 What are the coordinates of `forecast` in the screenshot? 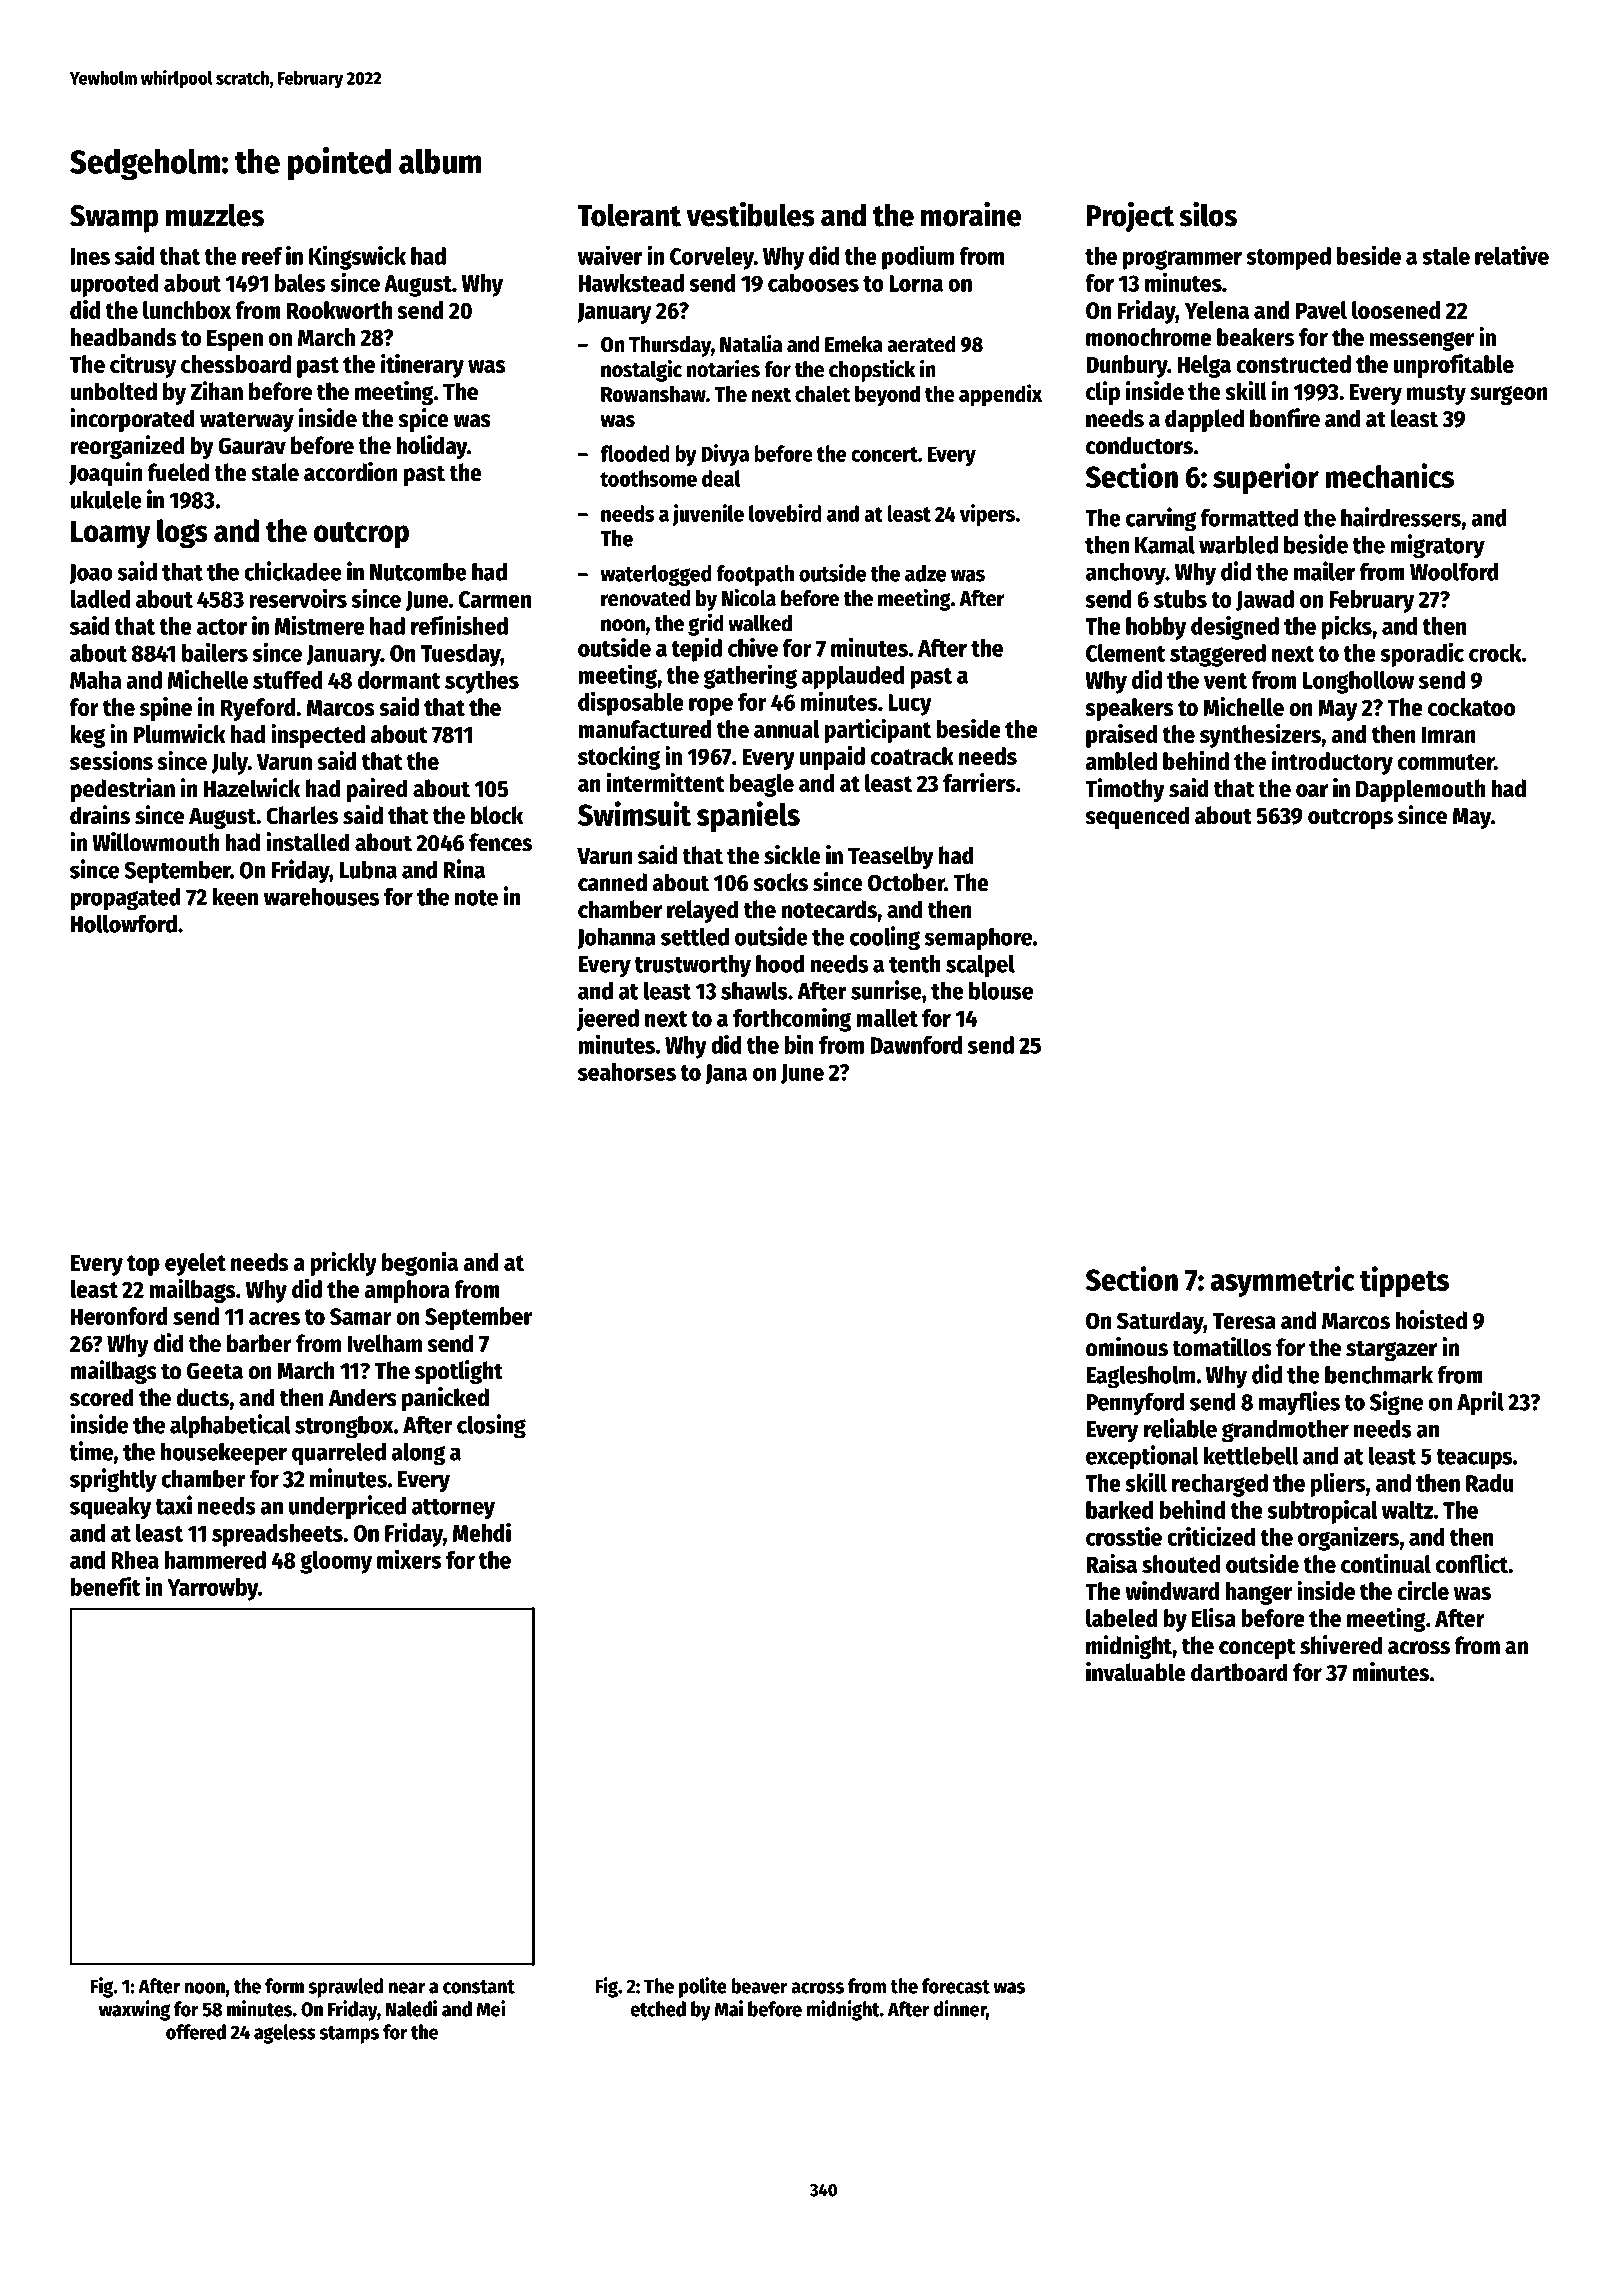 It's located at (956, 1986).
